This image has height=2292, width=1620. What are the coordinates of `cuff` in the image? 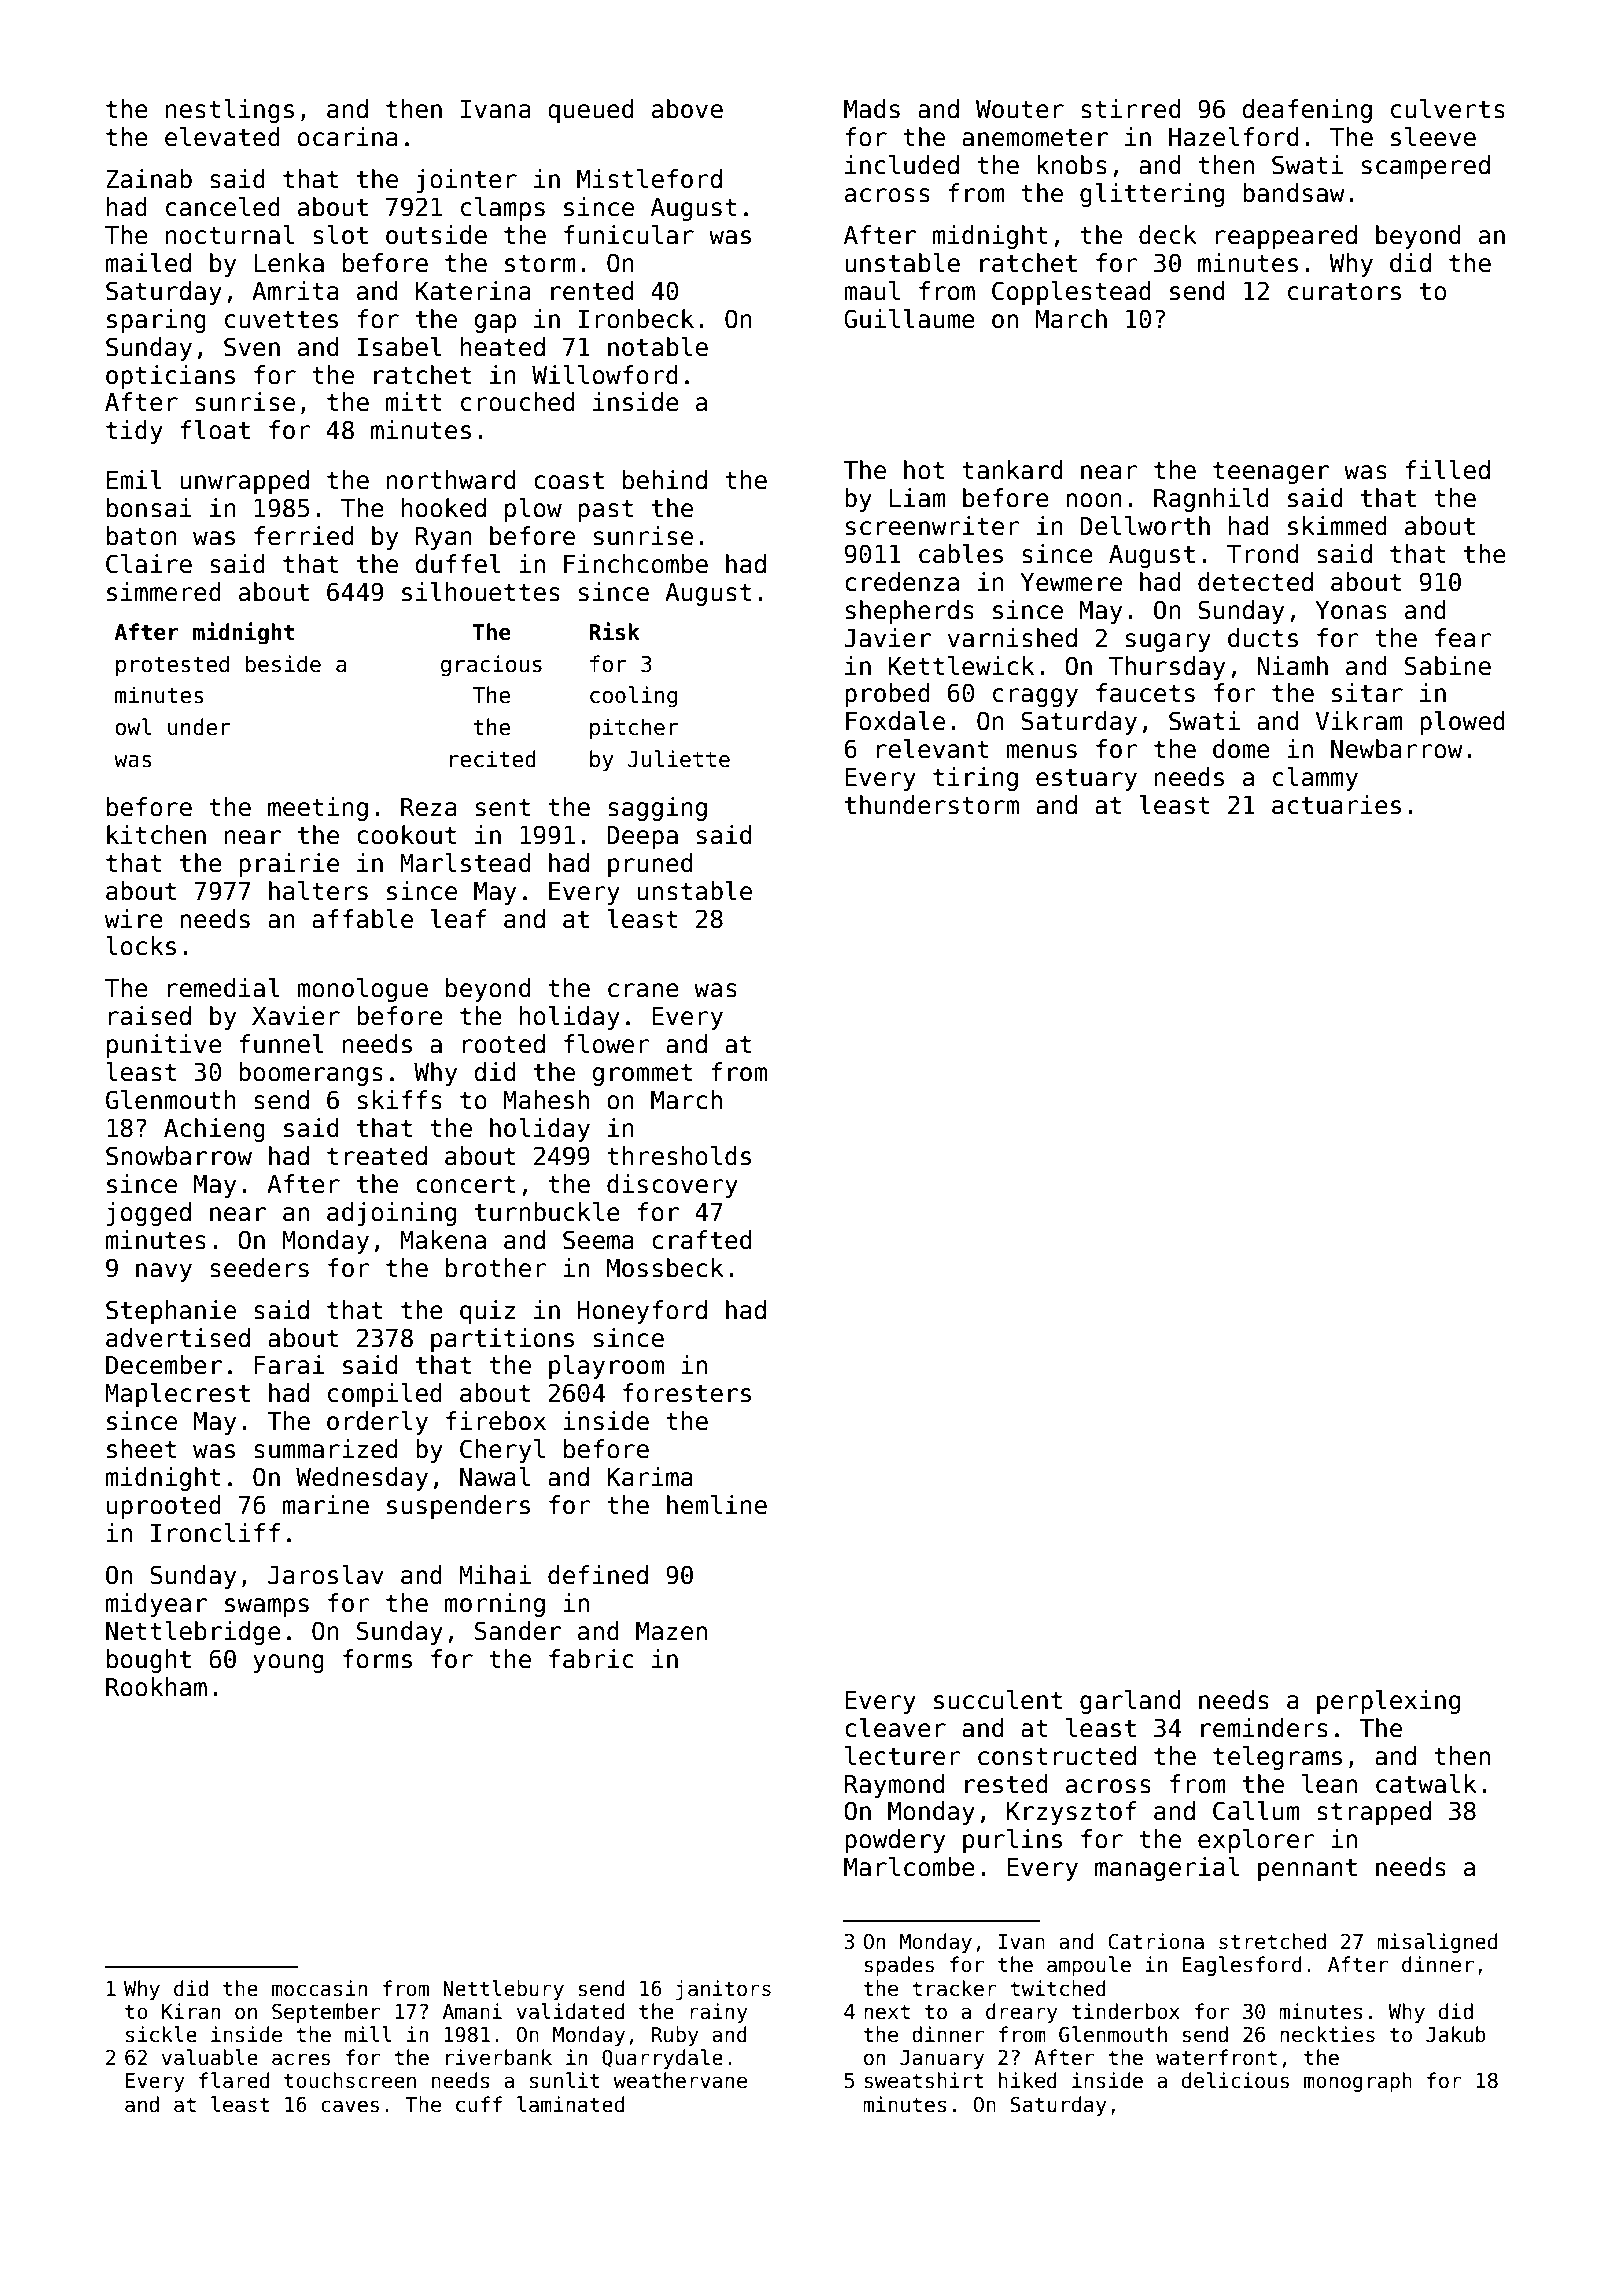 It's located at (479, 2104).
